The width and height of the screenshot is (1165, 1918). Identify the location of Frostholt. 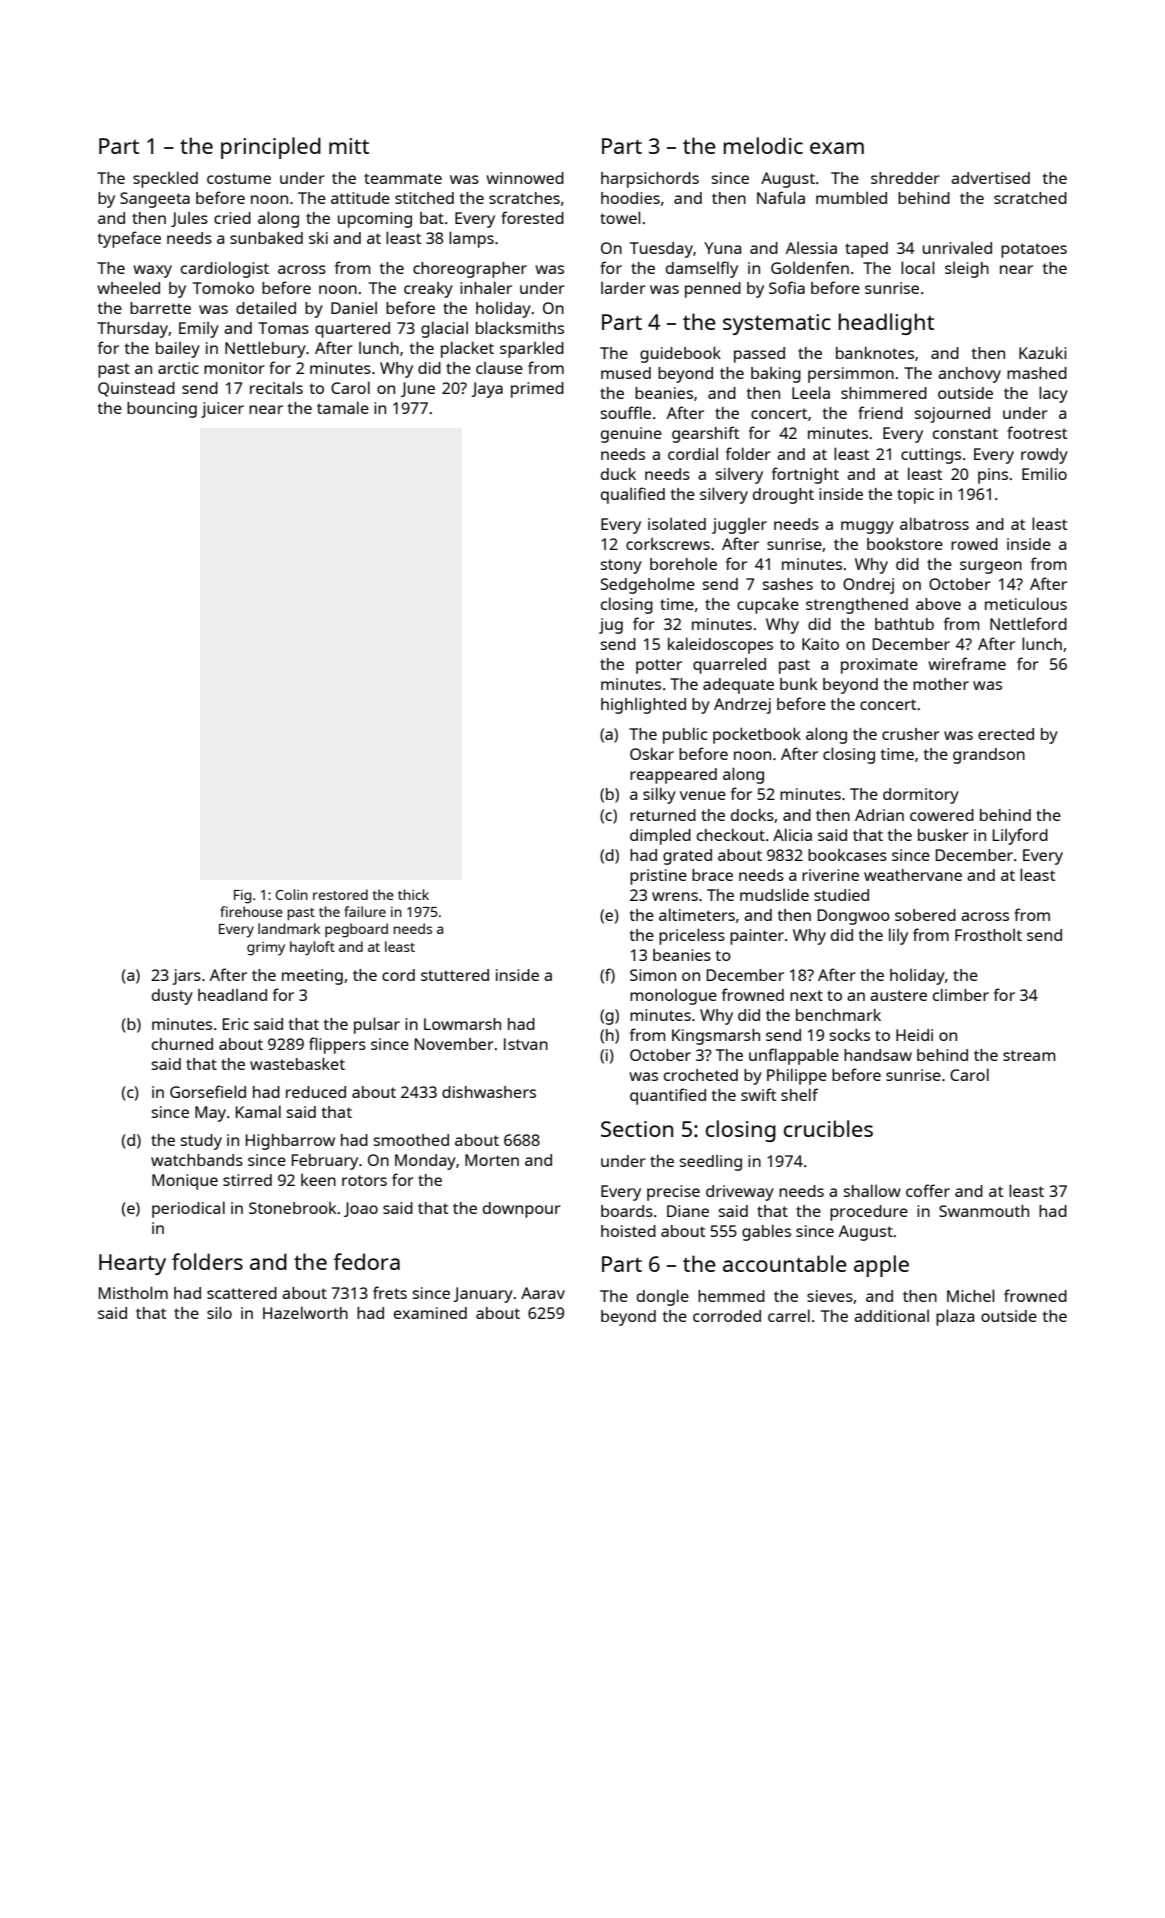
(988, 935).
